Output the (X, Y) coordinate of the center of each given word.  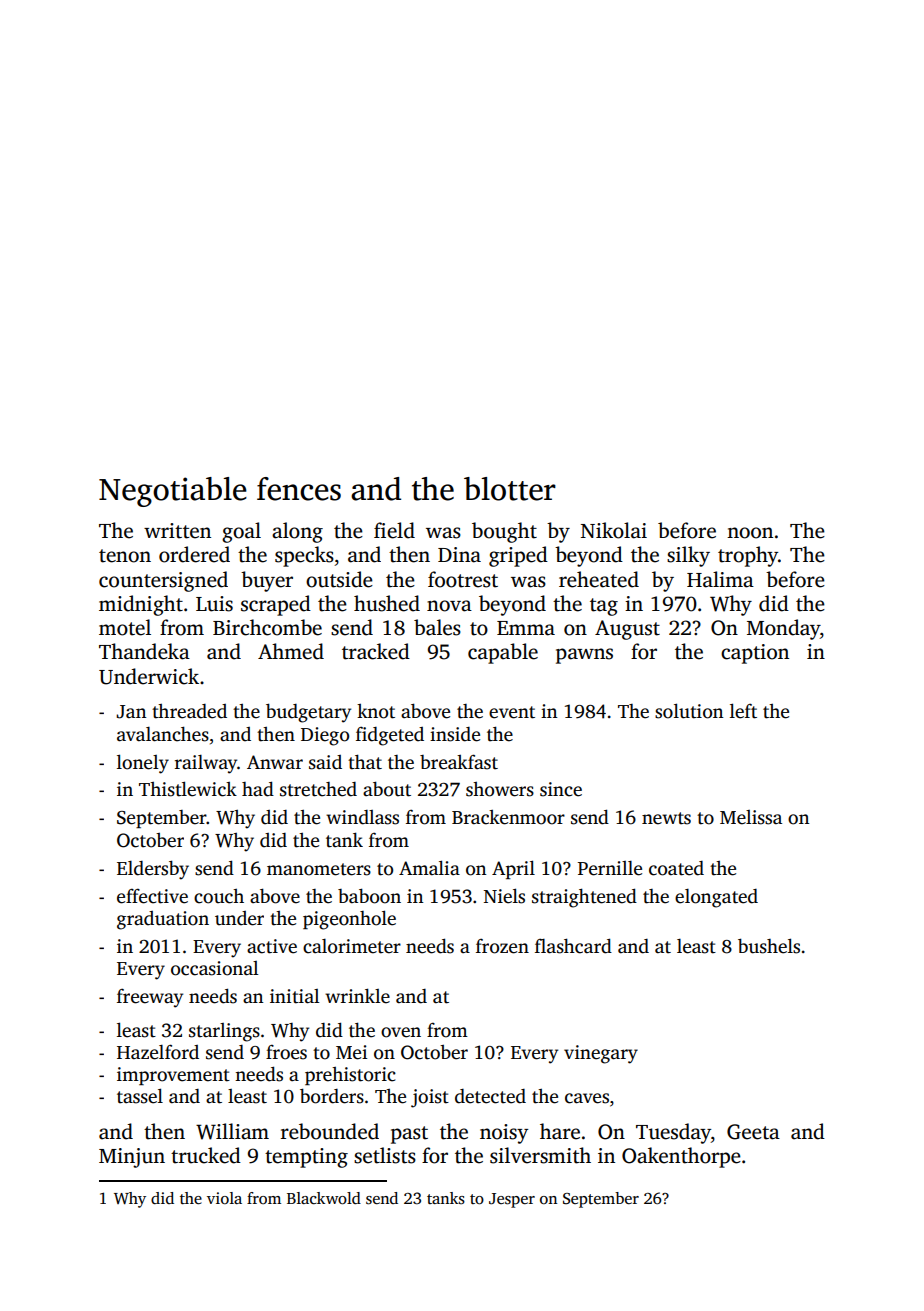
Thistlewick (188, 789)
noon (750, 533)
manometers (319, 869)
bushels (769, 946)
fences (299, 489)
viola (224, 1198)
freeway (150, 998)
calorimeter (352, 946)
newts (666, 818)
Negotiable (173, 492)
